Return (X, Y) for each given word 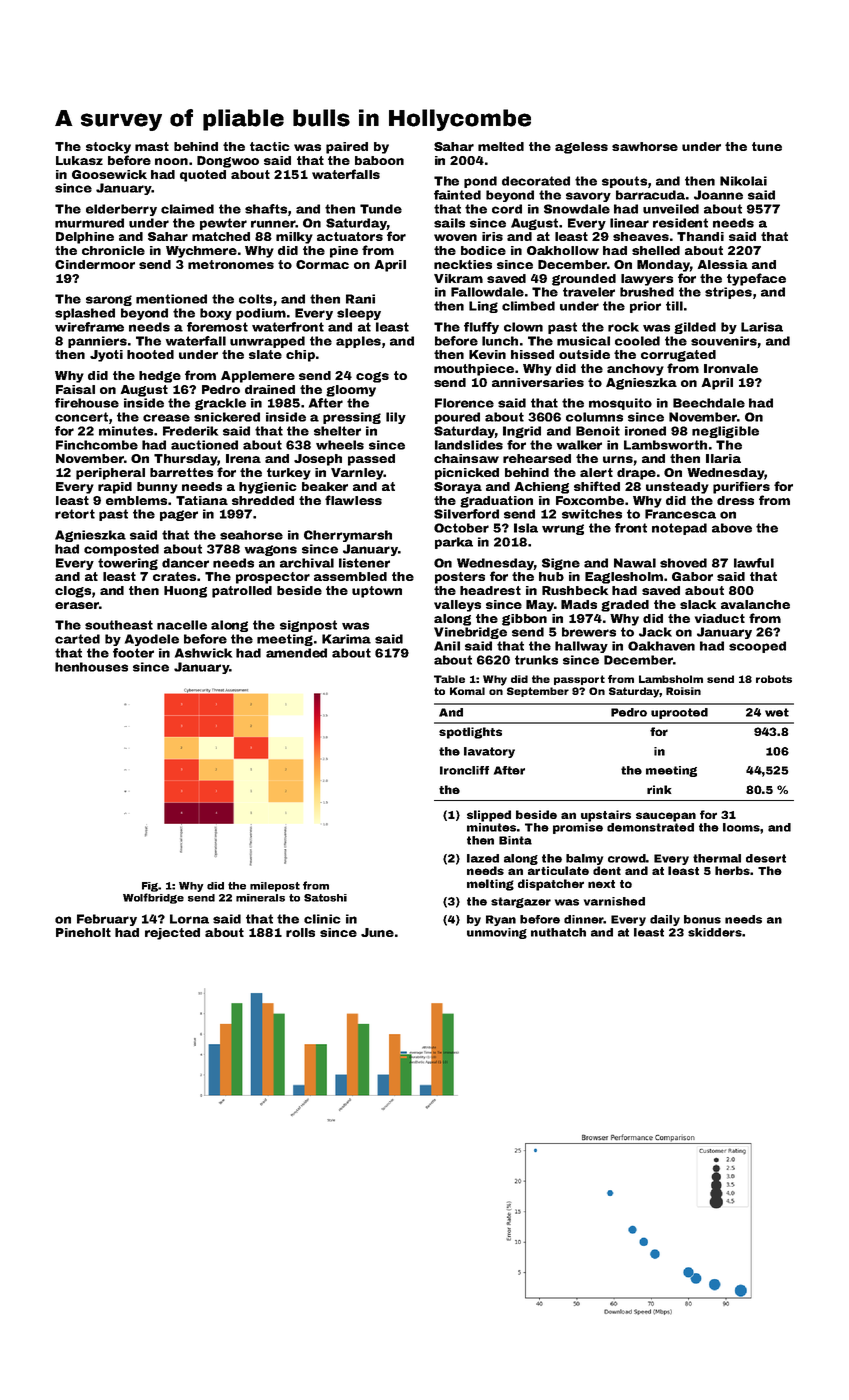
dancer (185, 563)
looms (741, 827)
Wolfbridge (153, 898)
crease (166, 418)
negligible (725, 432)
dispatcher (551, 885)
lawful (754, 563)
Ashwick (203, 653)
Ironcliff (464, 770)
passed (371, 460)
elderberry (121, 210)
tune (767, 146)
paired (347, 148)
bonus (702, 919)
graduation (496, 502)
